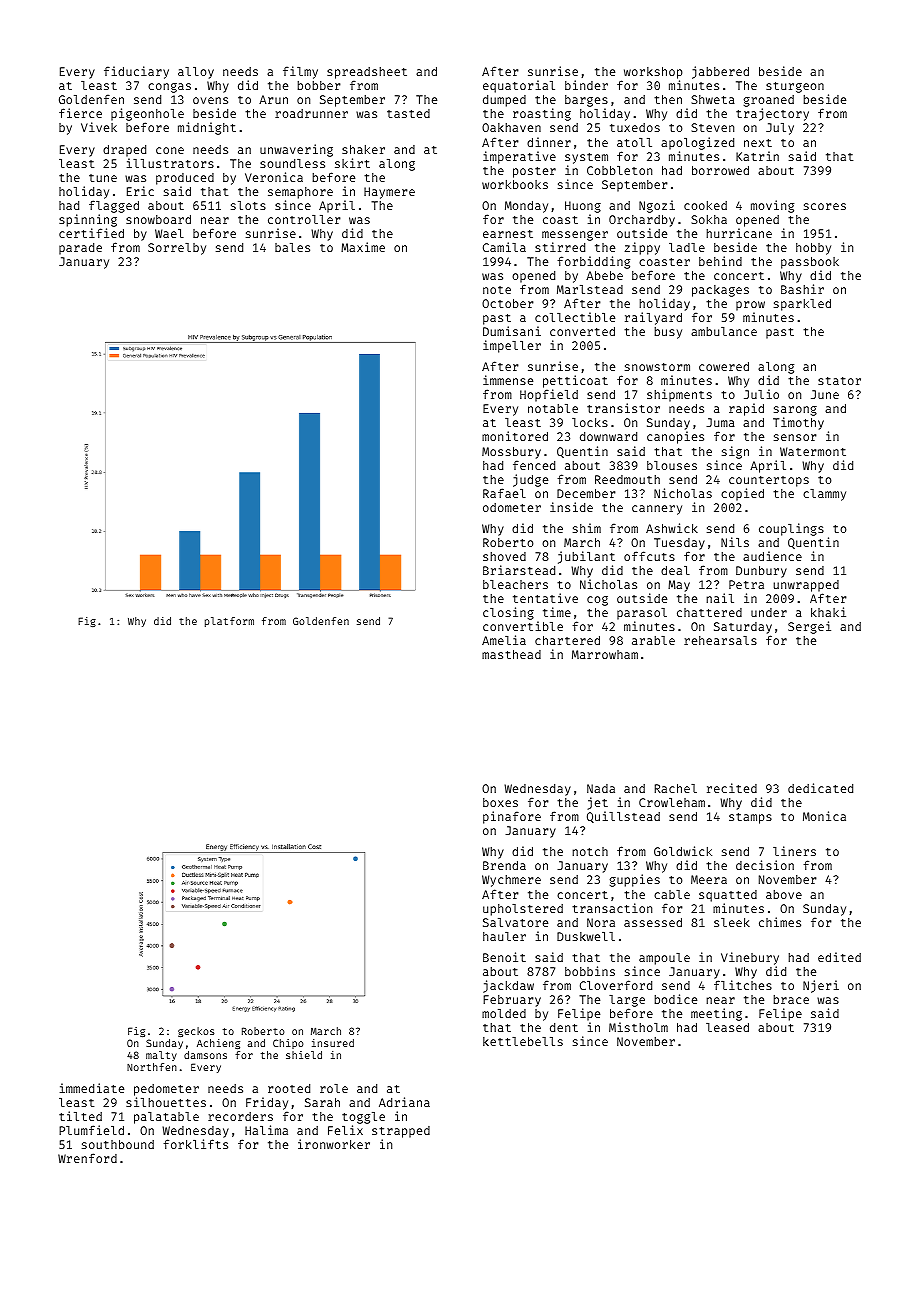  What do you see at coordinates (784, 894) in the image?
I see `above` at bounding box center [784, 894].
